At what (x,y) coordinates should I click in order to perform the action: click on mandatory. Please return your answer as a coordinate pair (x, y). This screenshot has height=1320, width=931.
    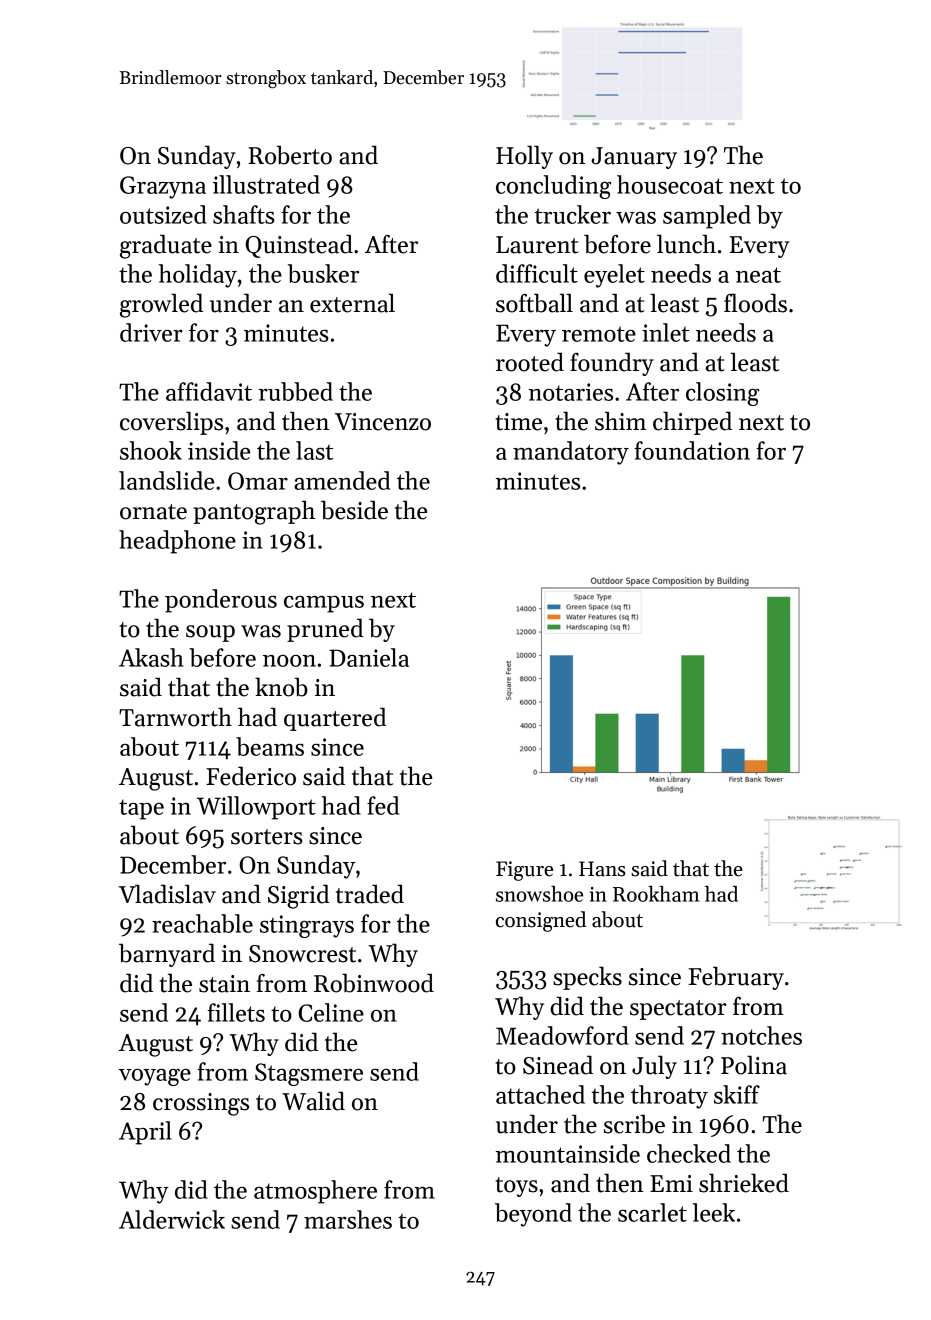
    Looking at the image, I should click on (571, 453).
